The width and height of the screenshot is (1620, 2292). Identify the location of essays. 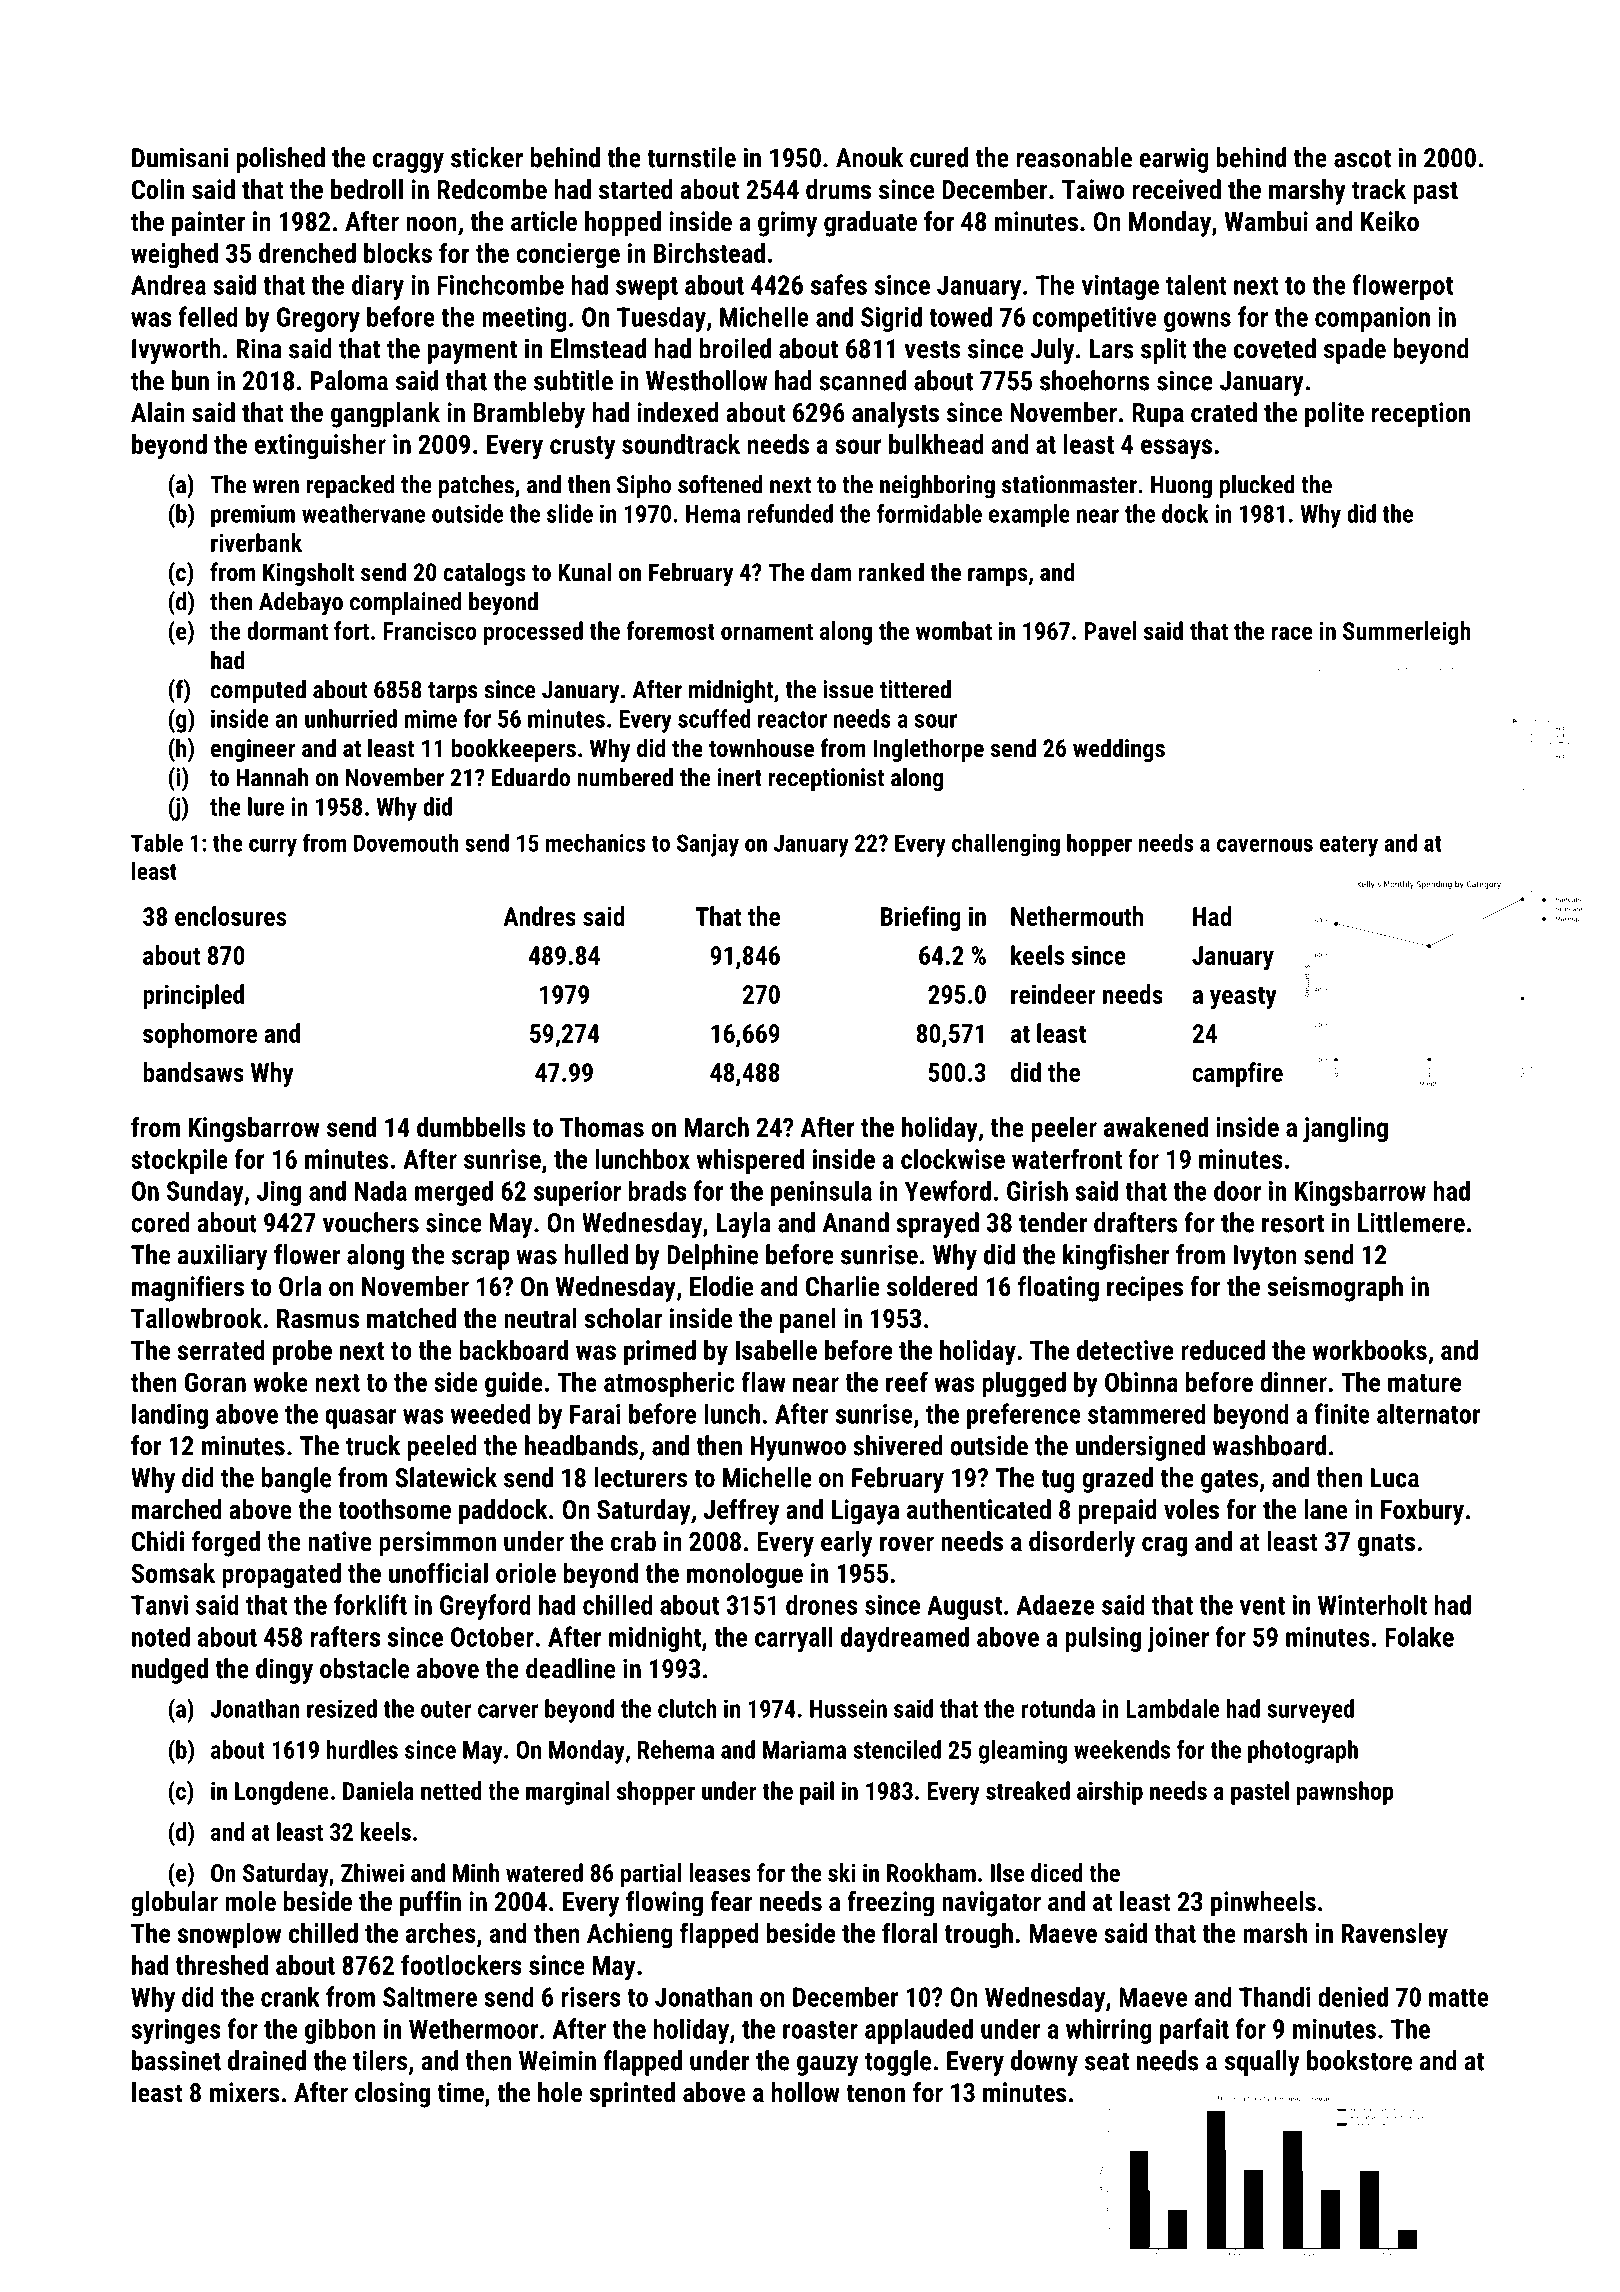
(1176, 449).
